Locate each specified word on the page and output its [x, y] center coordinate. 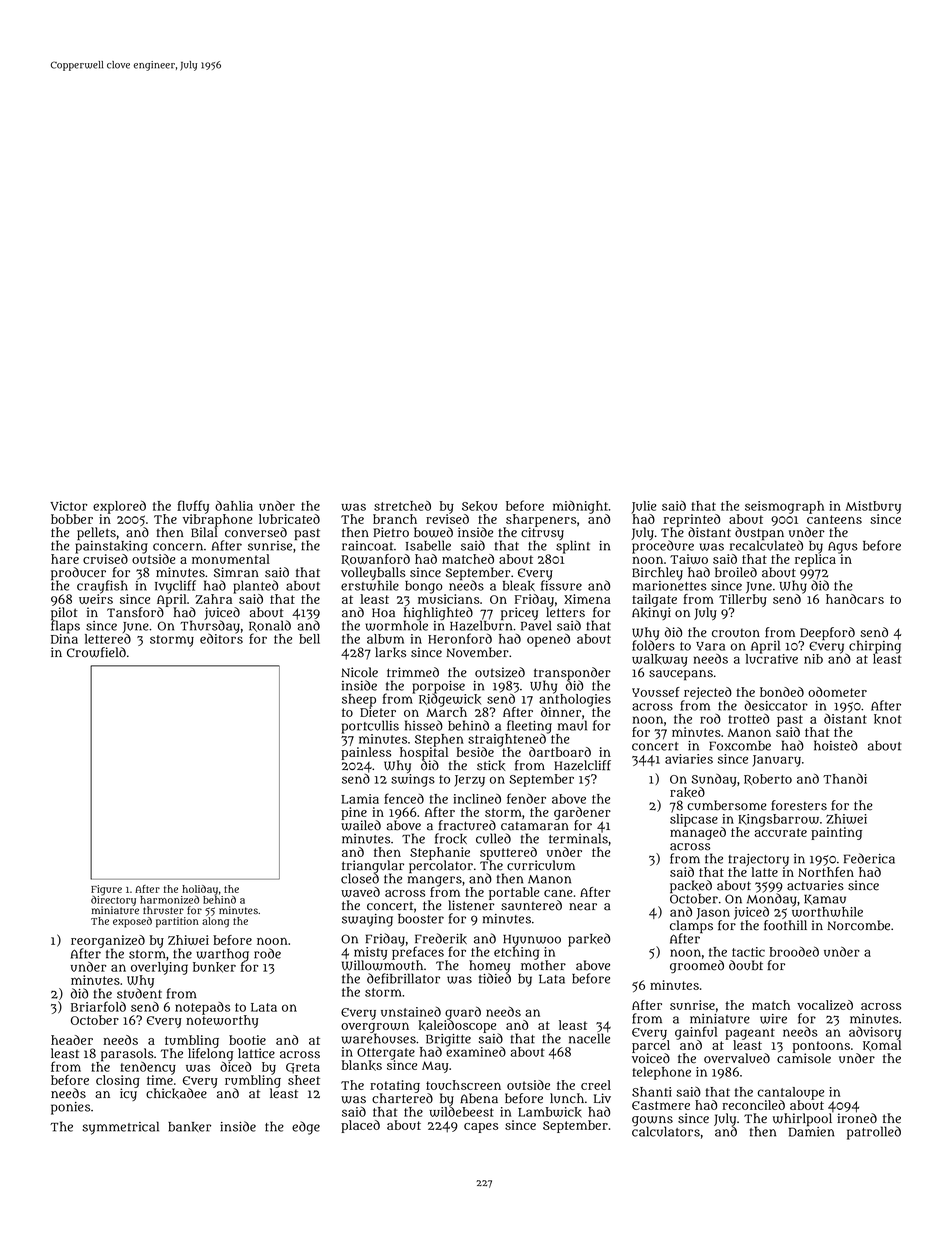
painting [836, 833]
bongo [423, 587]
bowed [433, 532]
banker [189, 1127]
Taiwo [689, 559]
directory [113, 900]
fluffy [193, 507]
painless [366, 753]
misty [370, 953]
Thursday [210, 627]
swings [413, 780]
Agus [843, 548]
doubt [746, 965]
